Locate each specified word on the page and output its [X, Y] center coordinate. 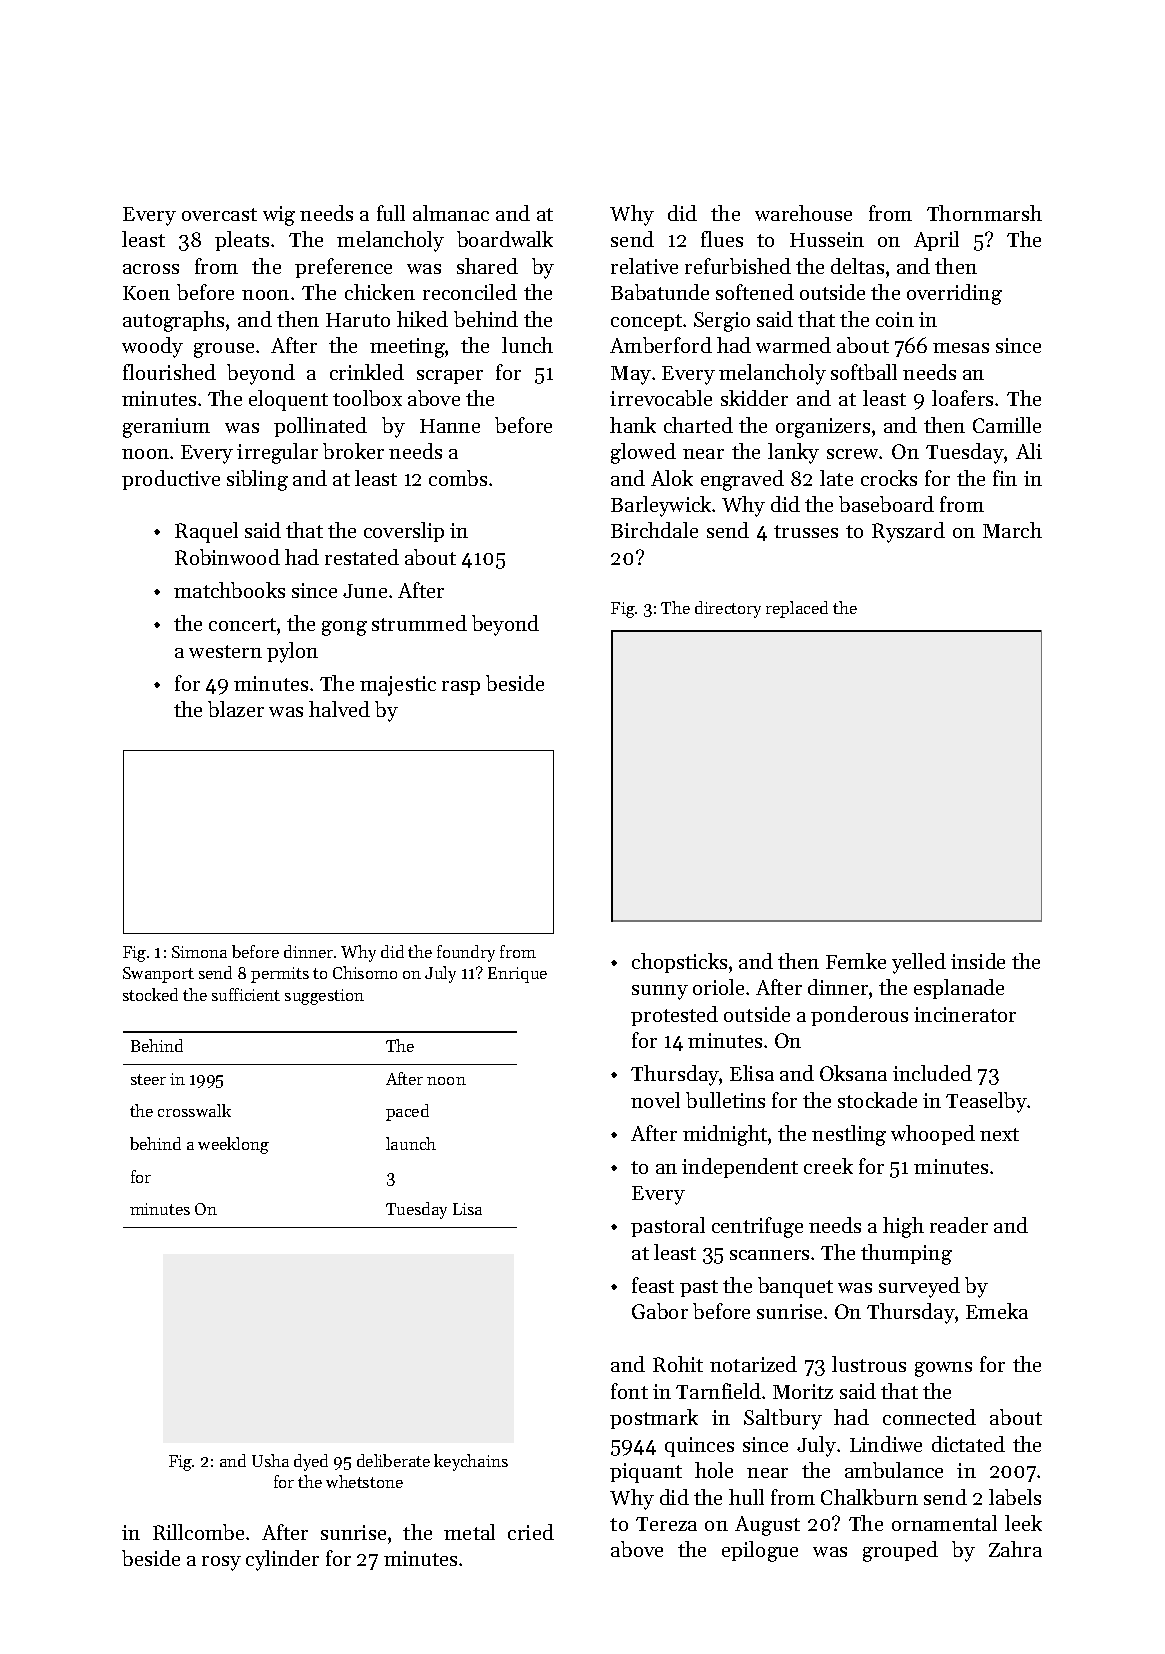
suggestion [324, 997]
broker [353, 451]
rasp [461, 688]
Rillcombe [198, 1532]
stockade [877, 1100]
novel [655, 1100]
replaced [797, 609]
